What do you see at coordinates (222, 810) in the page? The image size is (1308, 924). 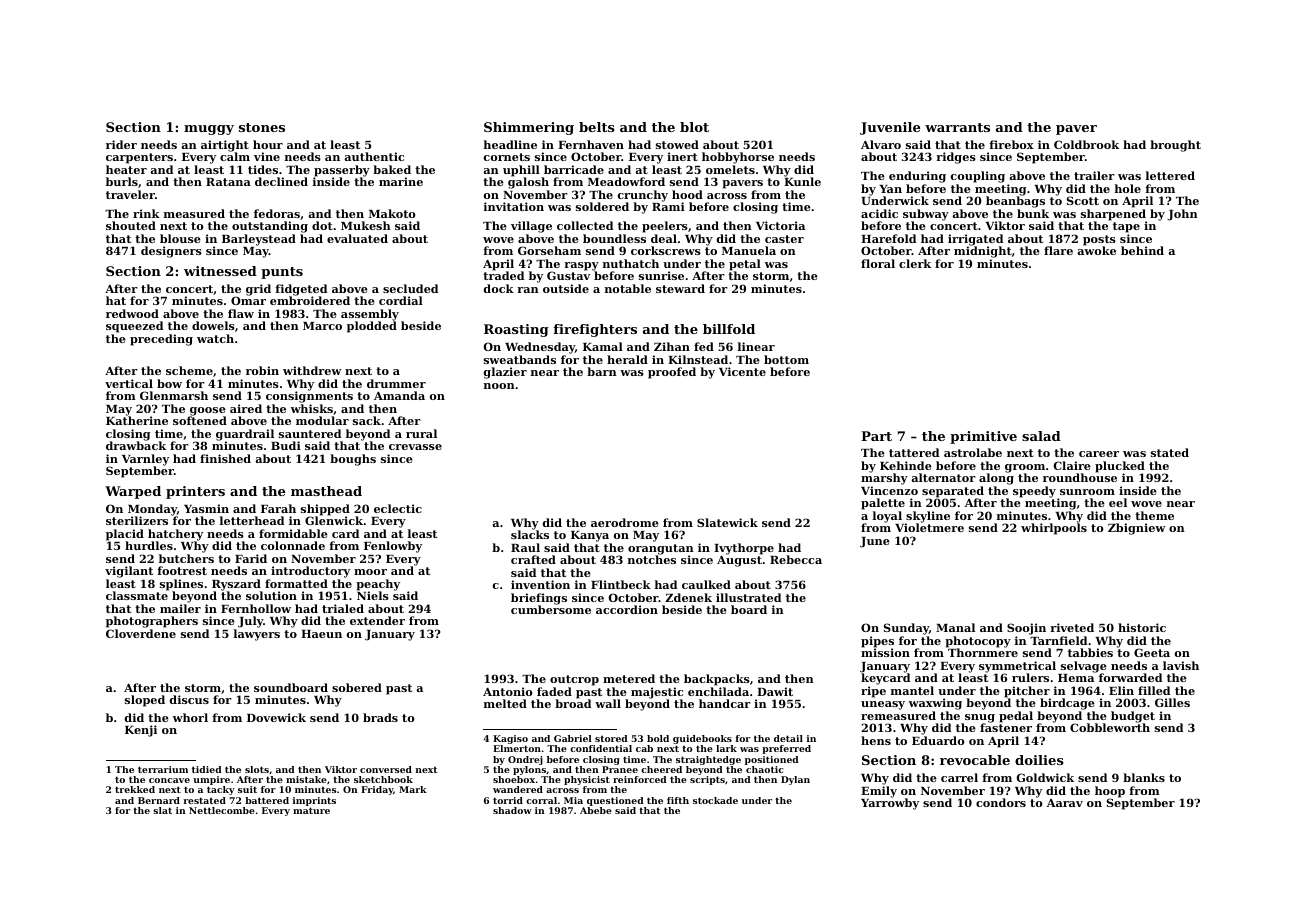 I see `Nettlecombe` at bounding box center [222, 810].
